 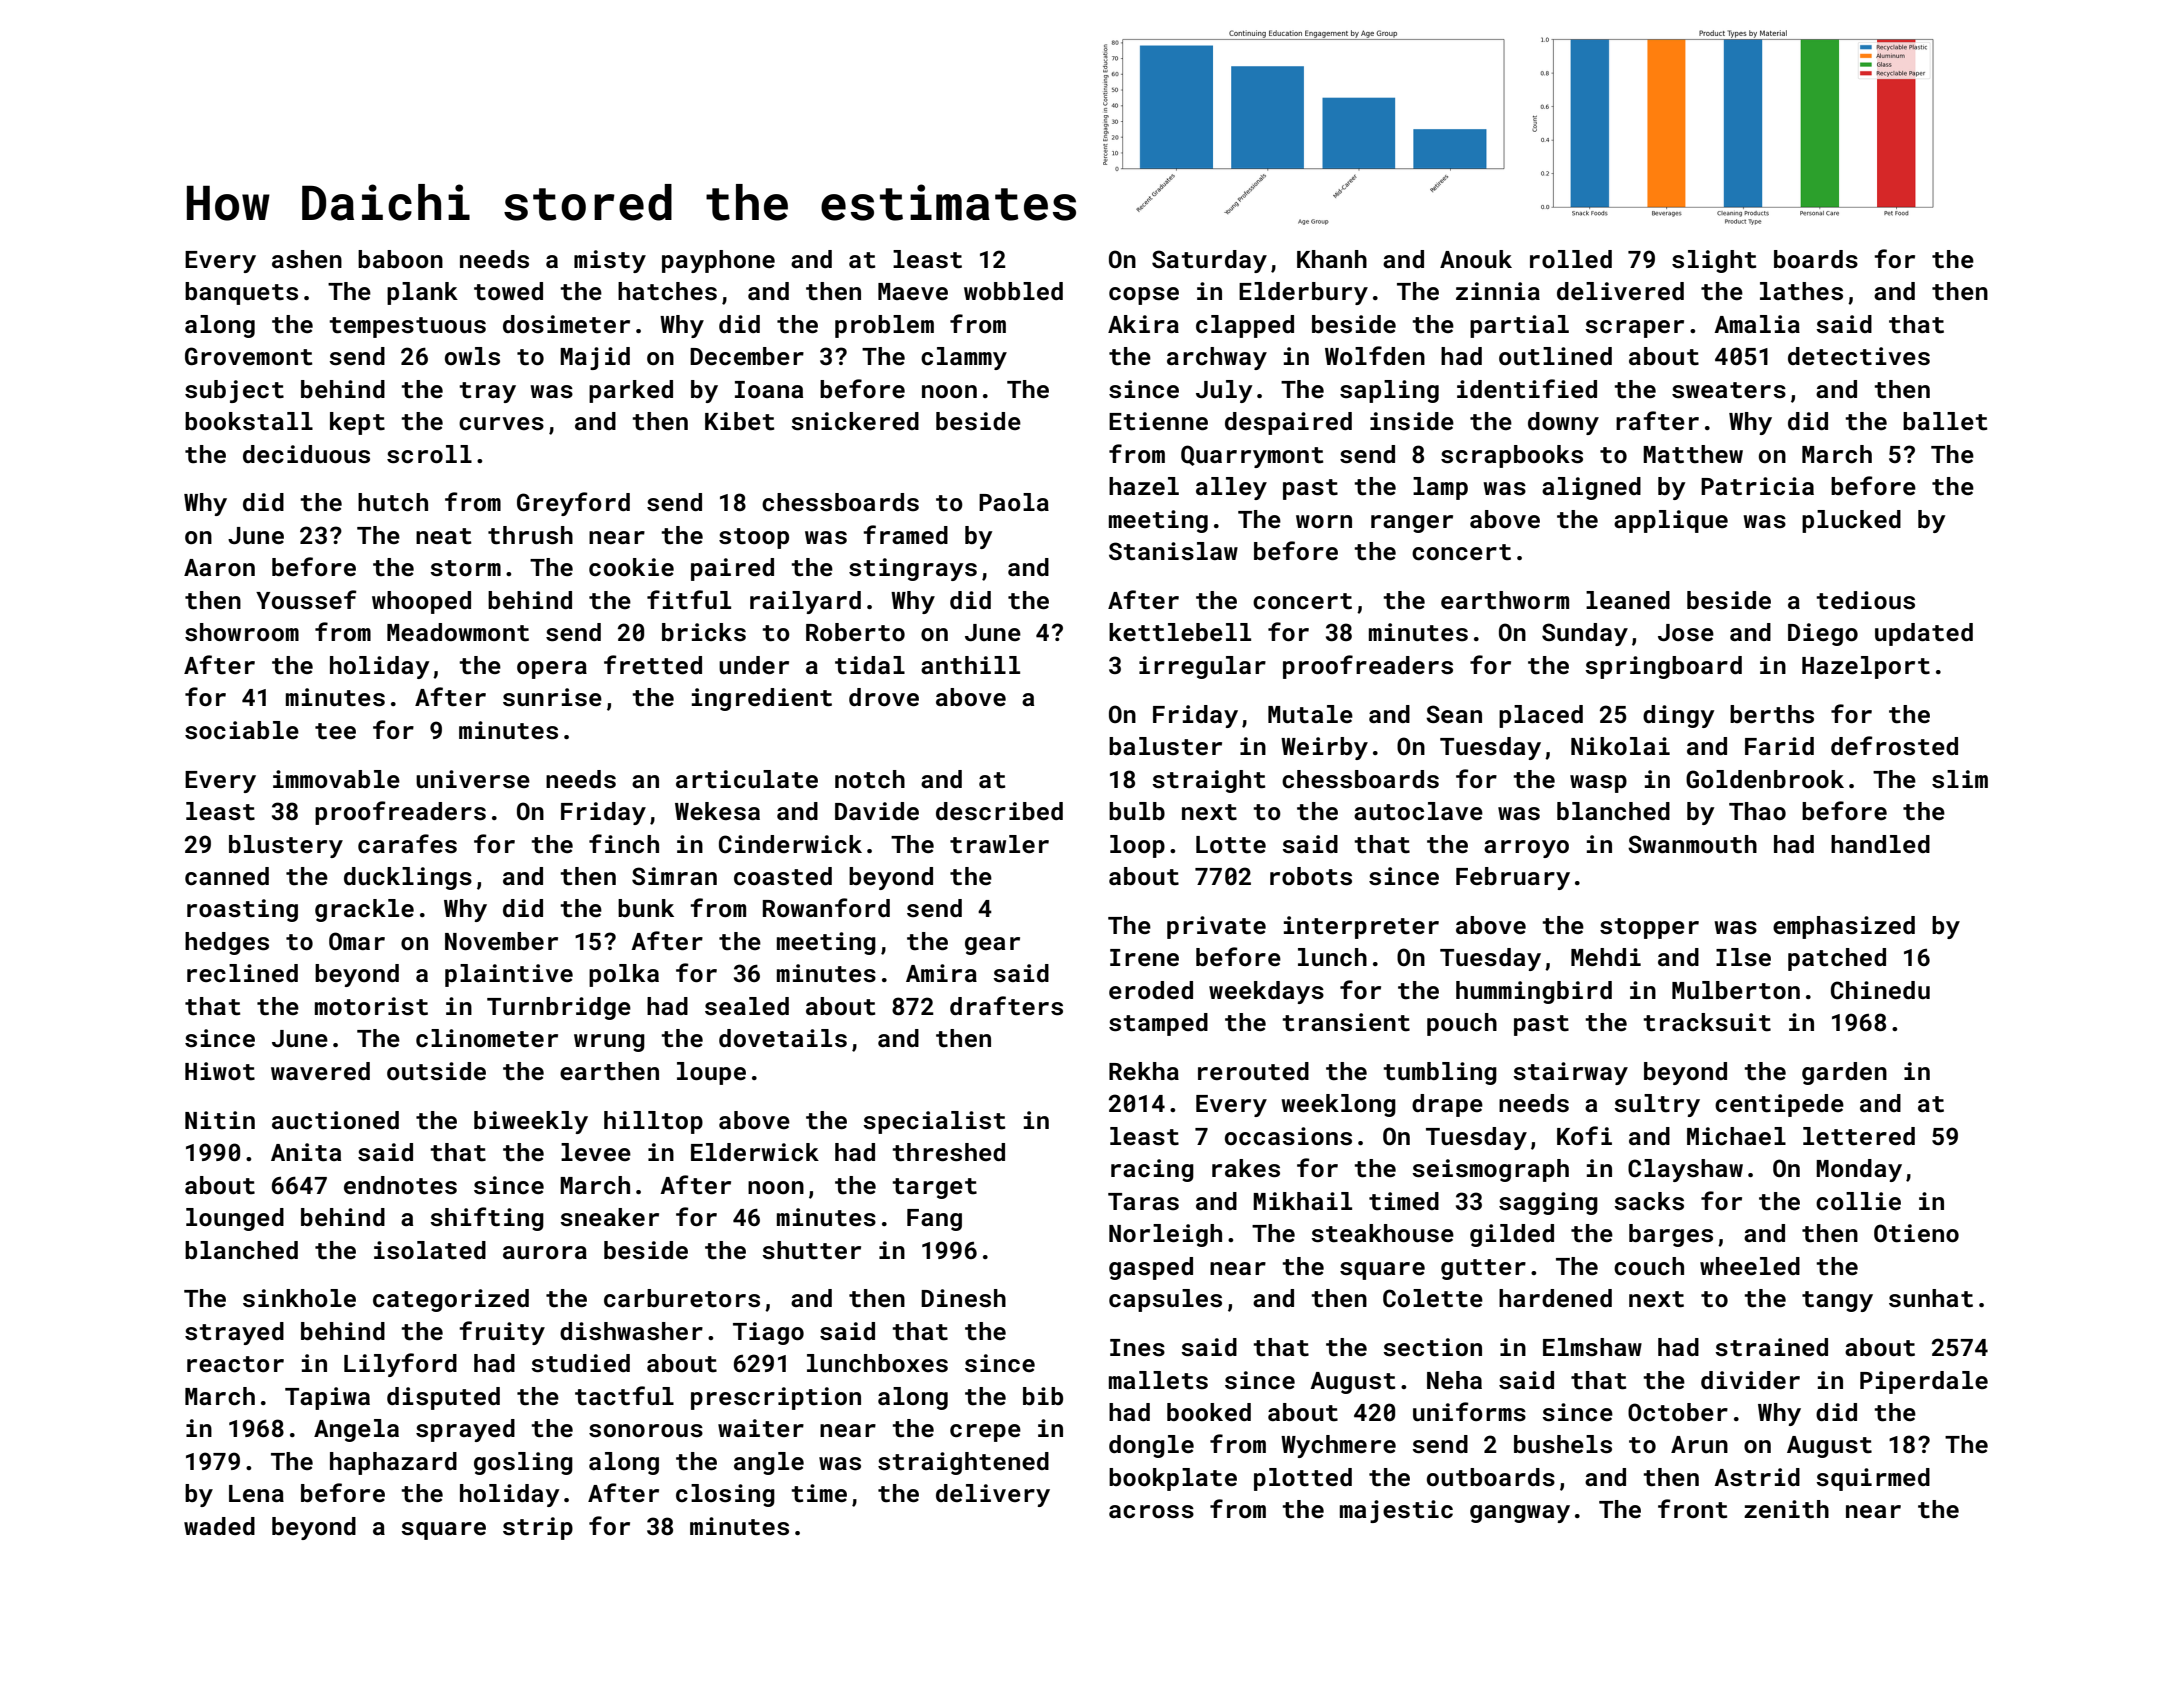 What do you see at coordinates (1571, 259) in the image?
I see `rolled` at bounding box center [1571, 259].
